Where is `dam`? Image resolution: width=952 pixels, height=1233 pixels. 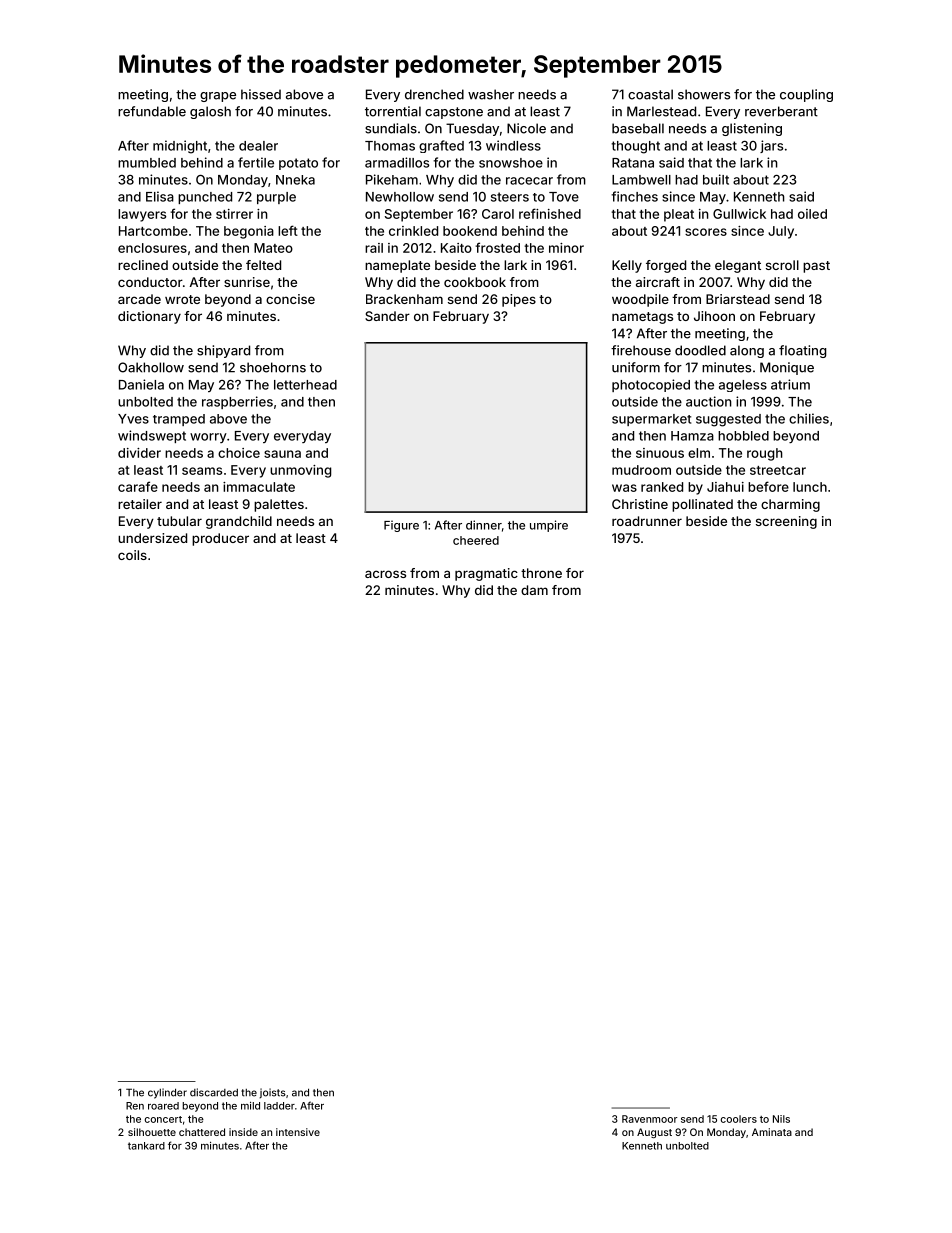 dam is located at coordinates (534, 590).
